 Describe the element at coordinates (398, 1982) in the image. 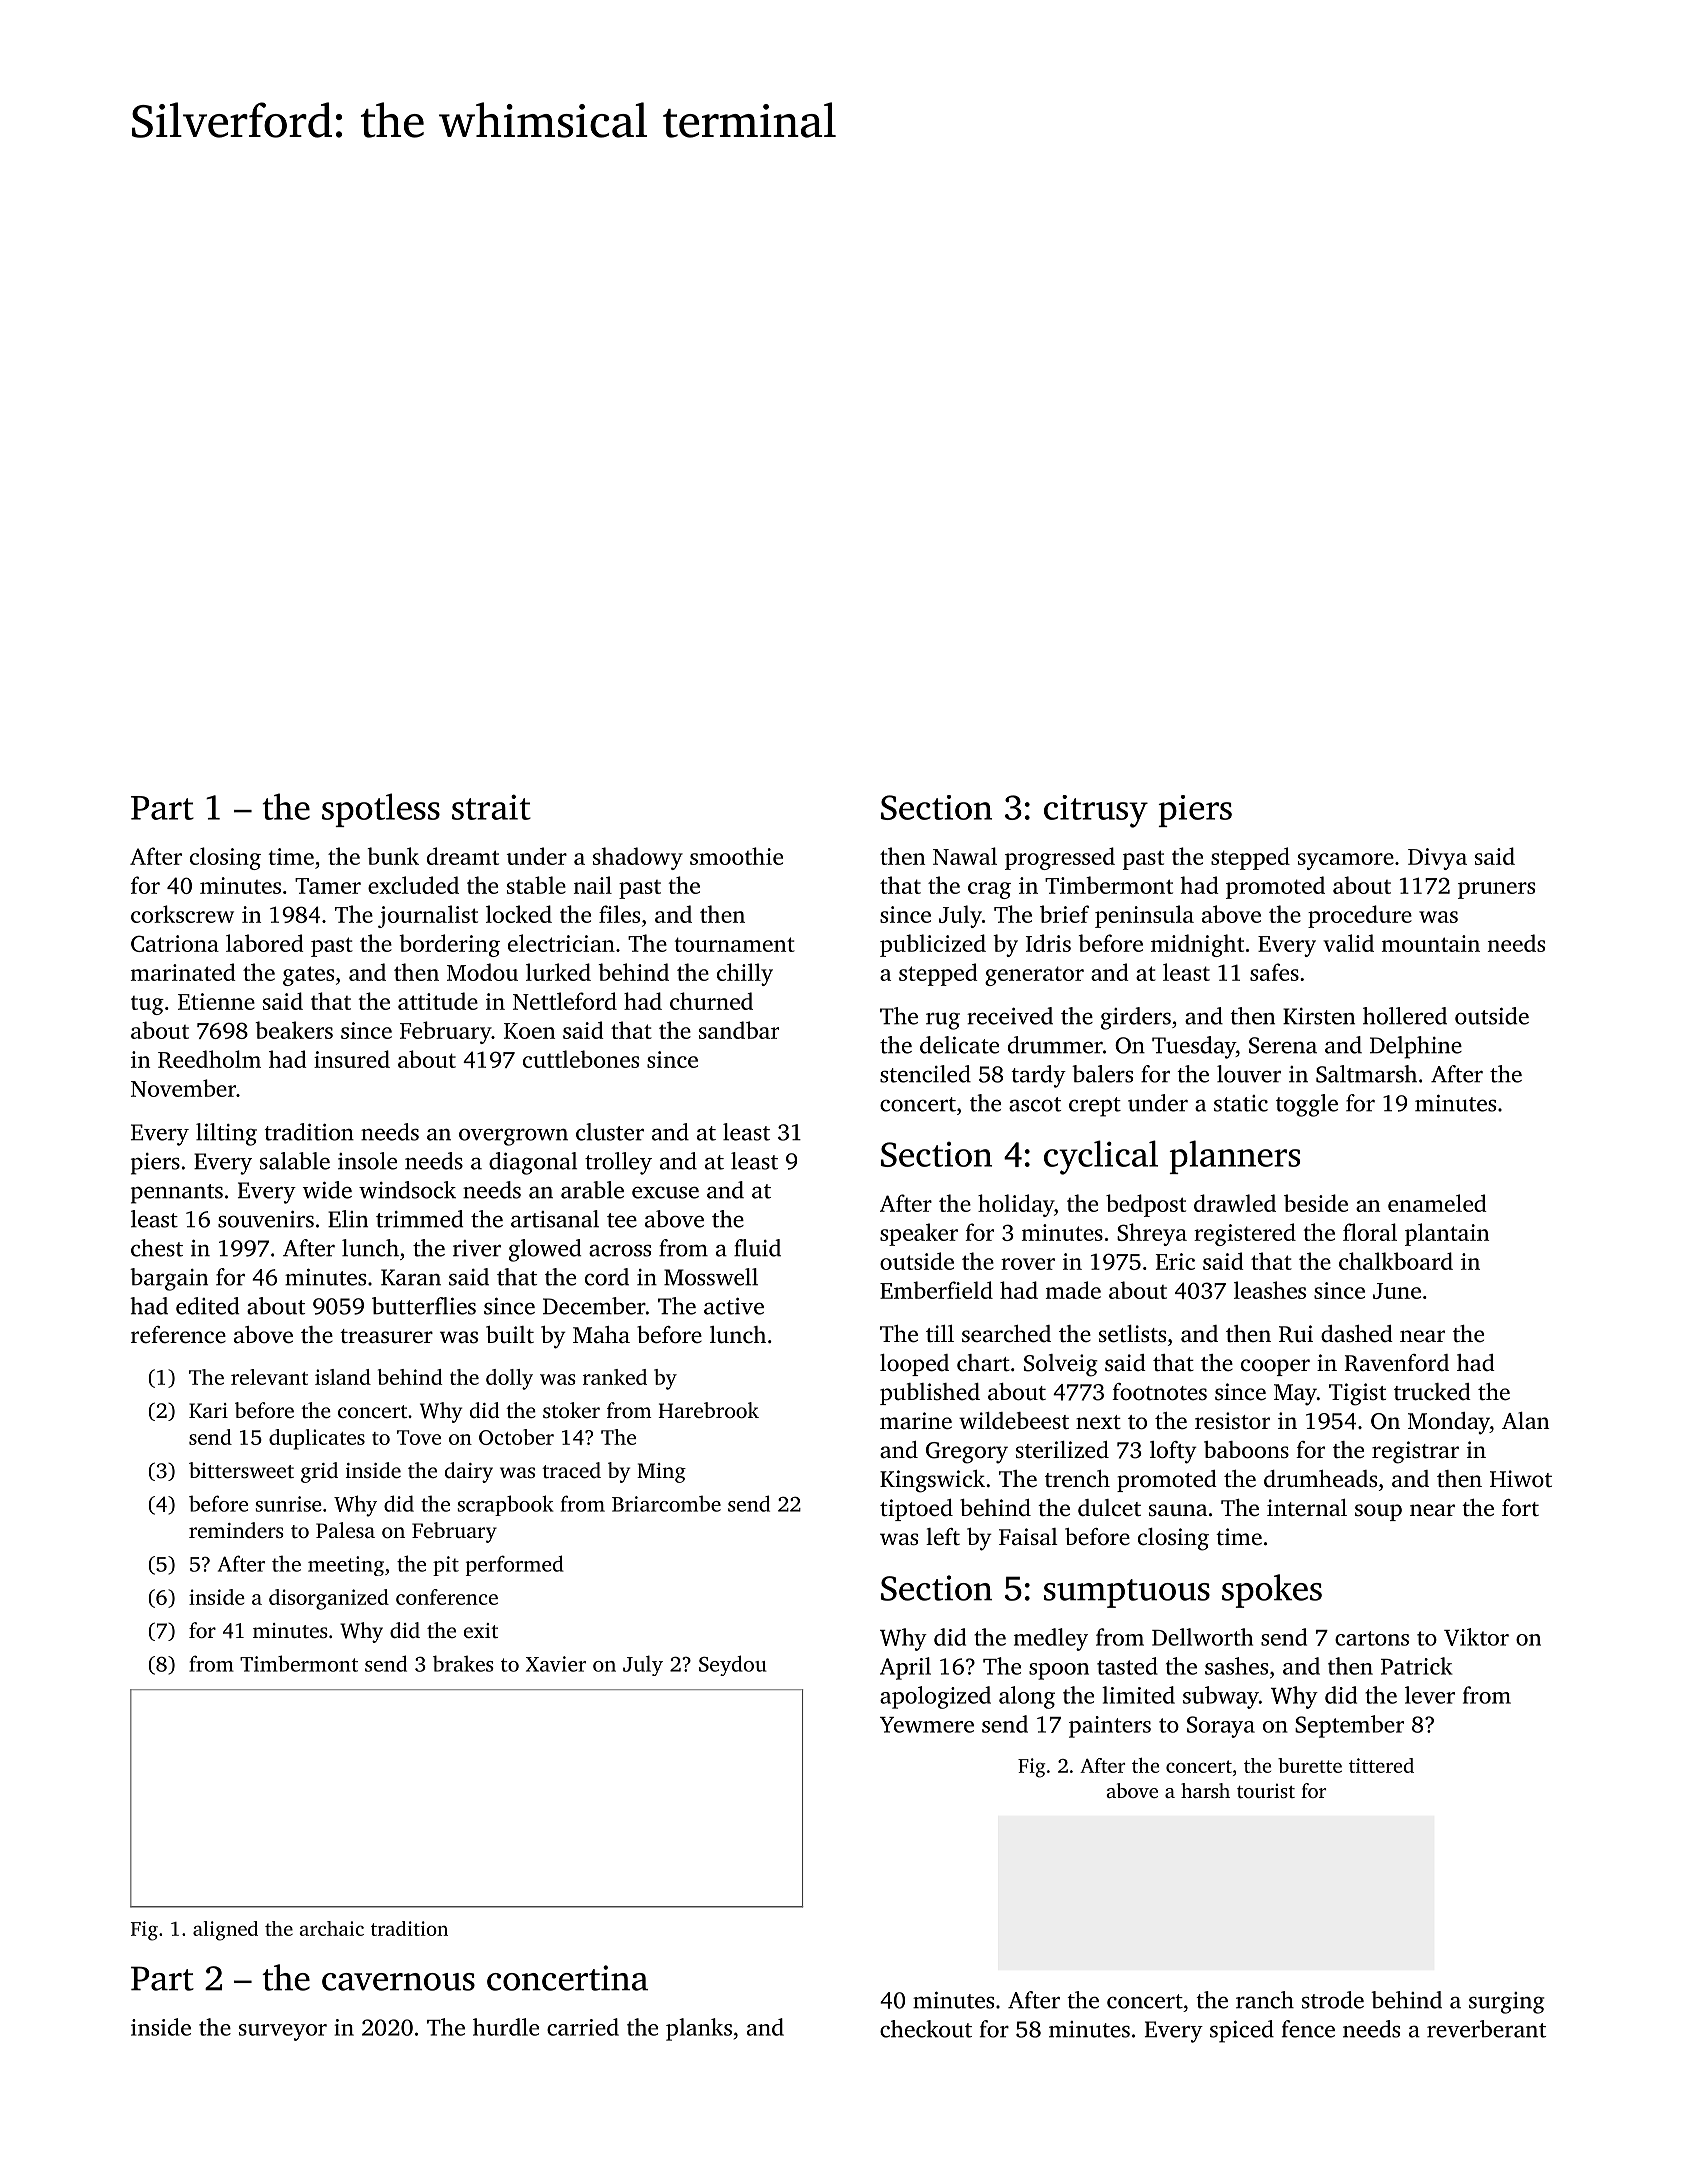

I see `cavernous` at that location.
